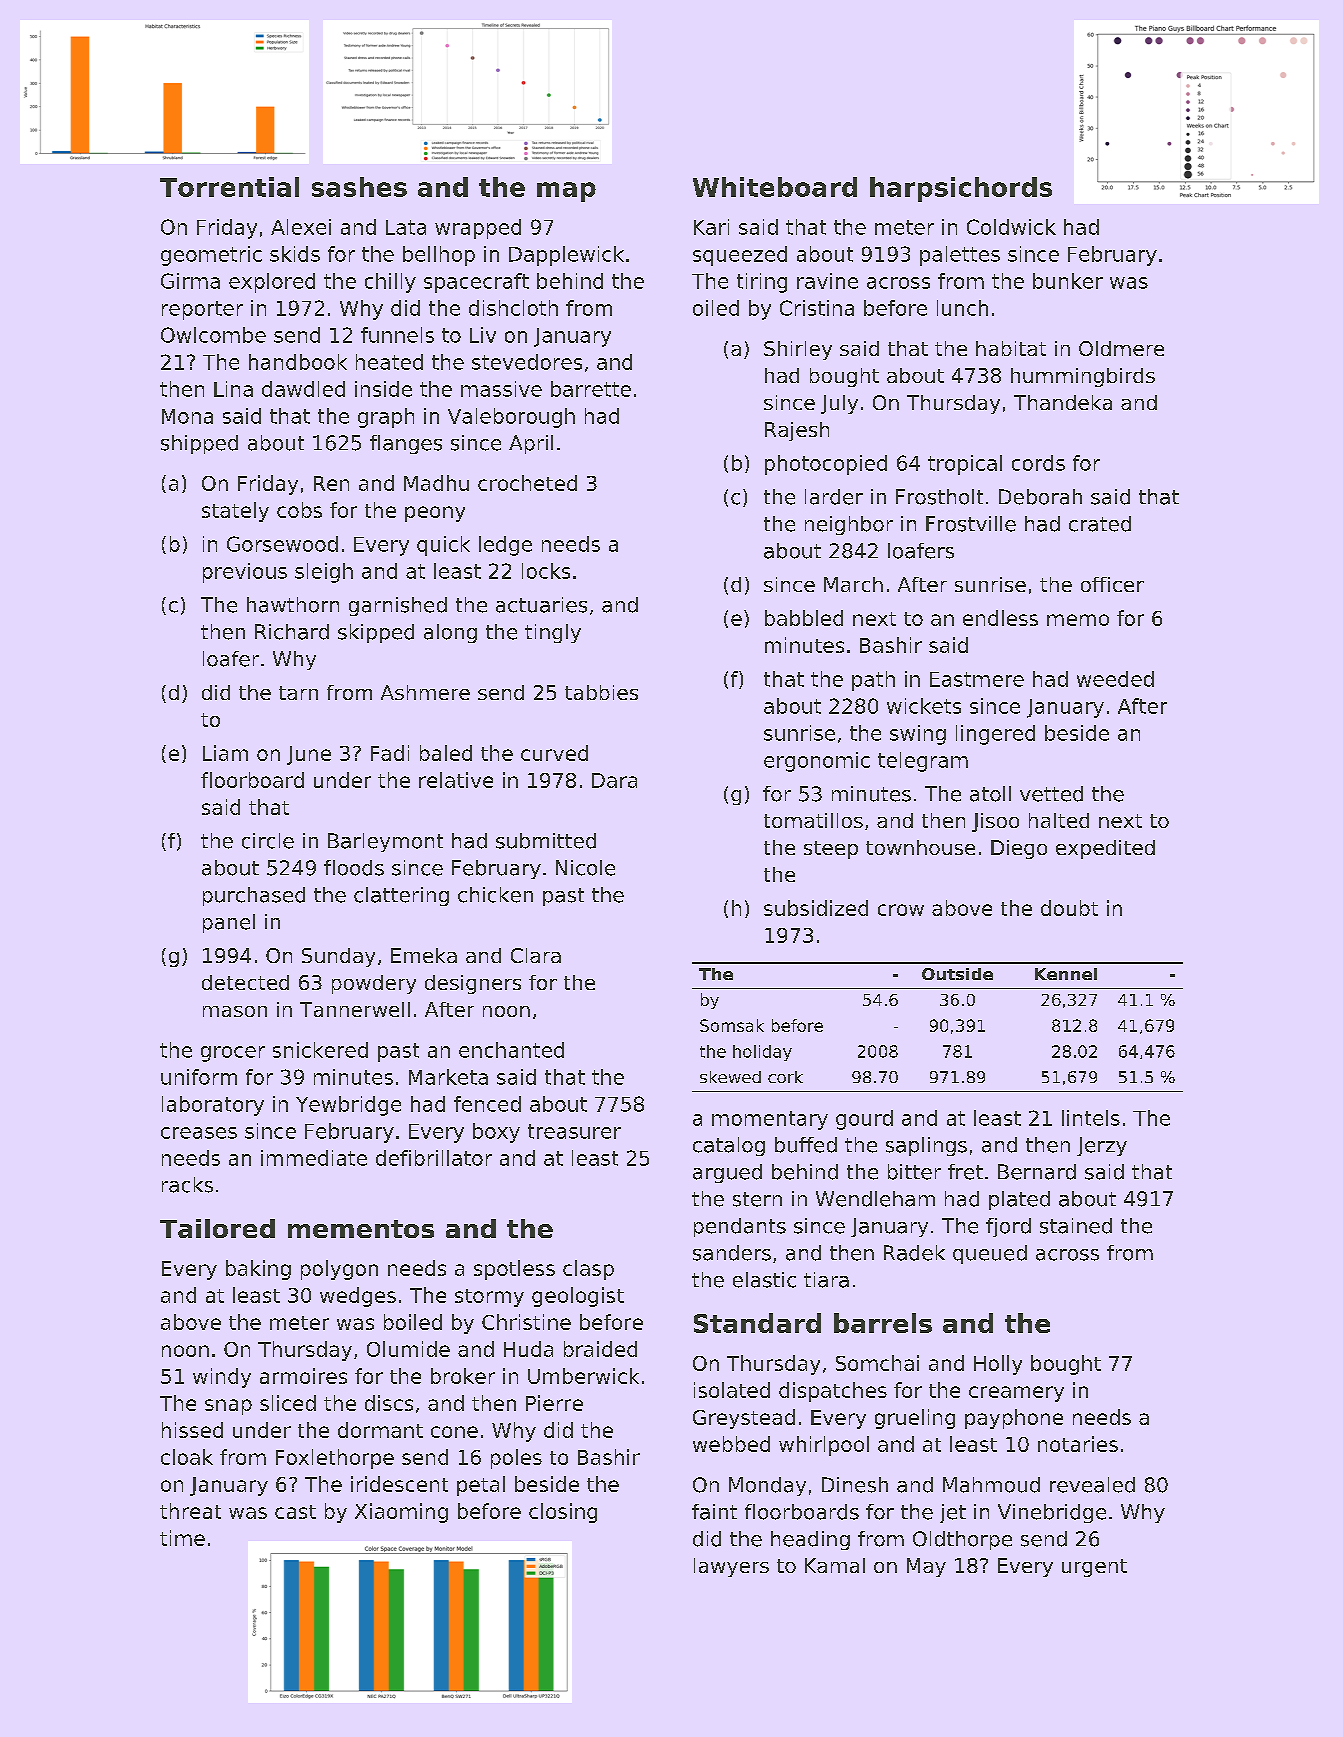 The height and width of the screenshot is (1737, 1343). I want to click on mementos, so click(361, 1229).
